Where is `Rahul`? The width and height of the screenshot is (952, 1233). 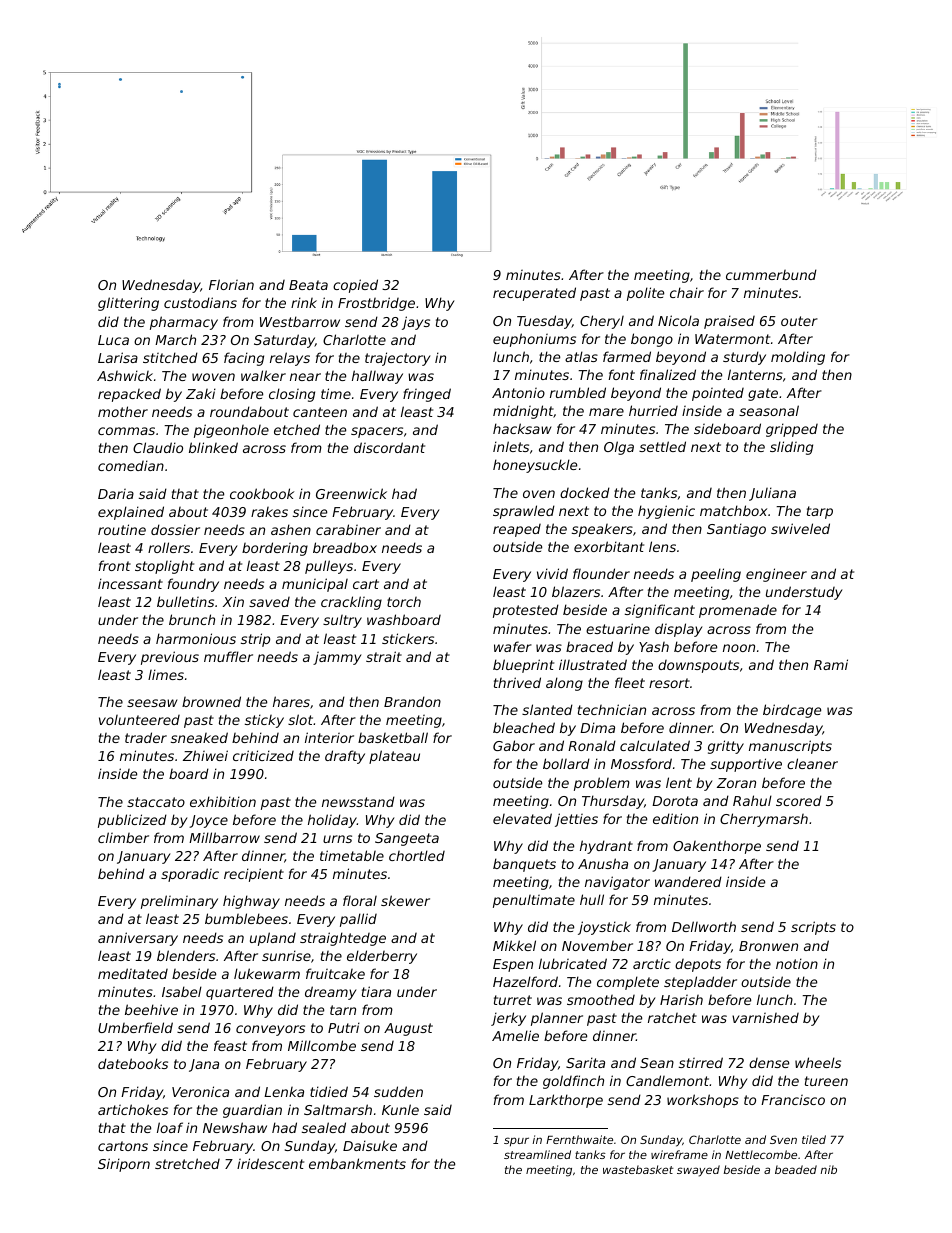
Rahul is located at coordinates (752, 800).
